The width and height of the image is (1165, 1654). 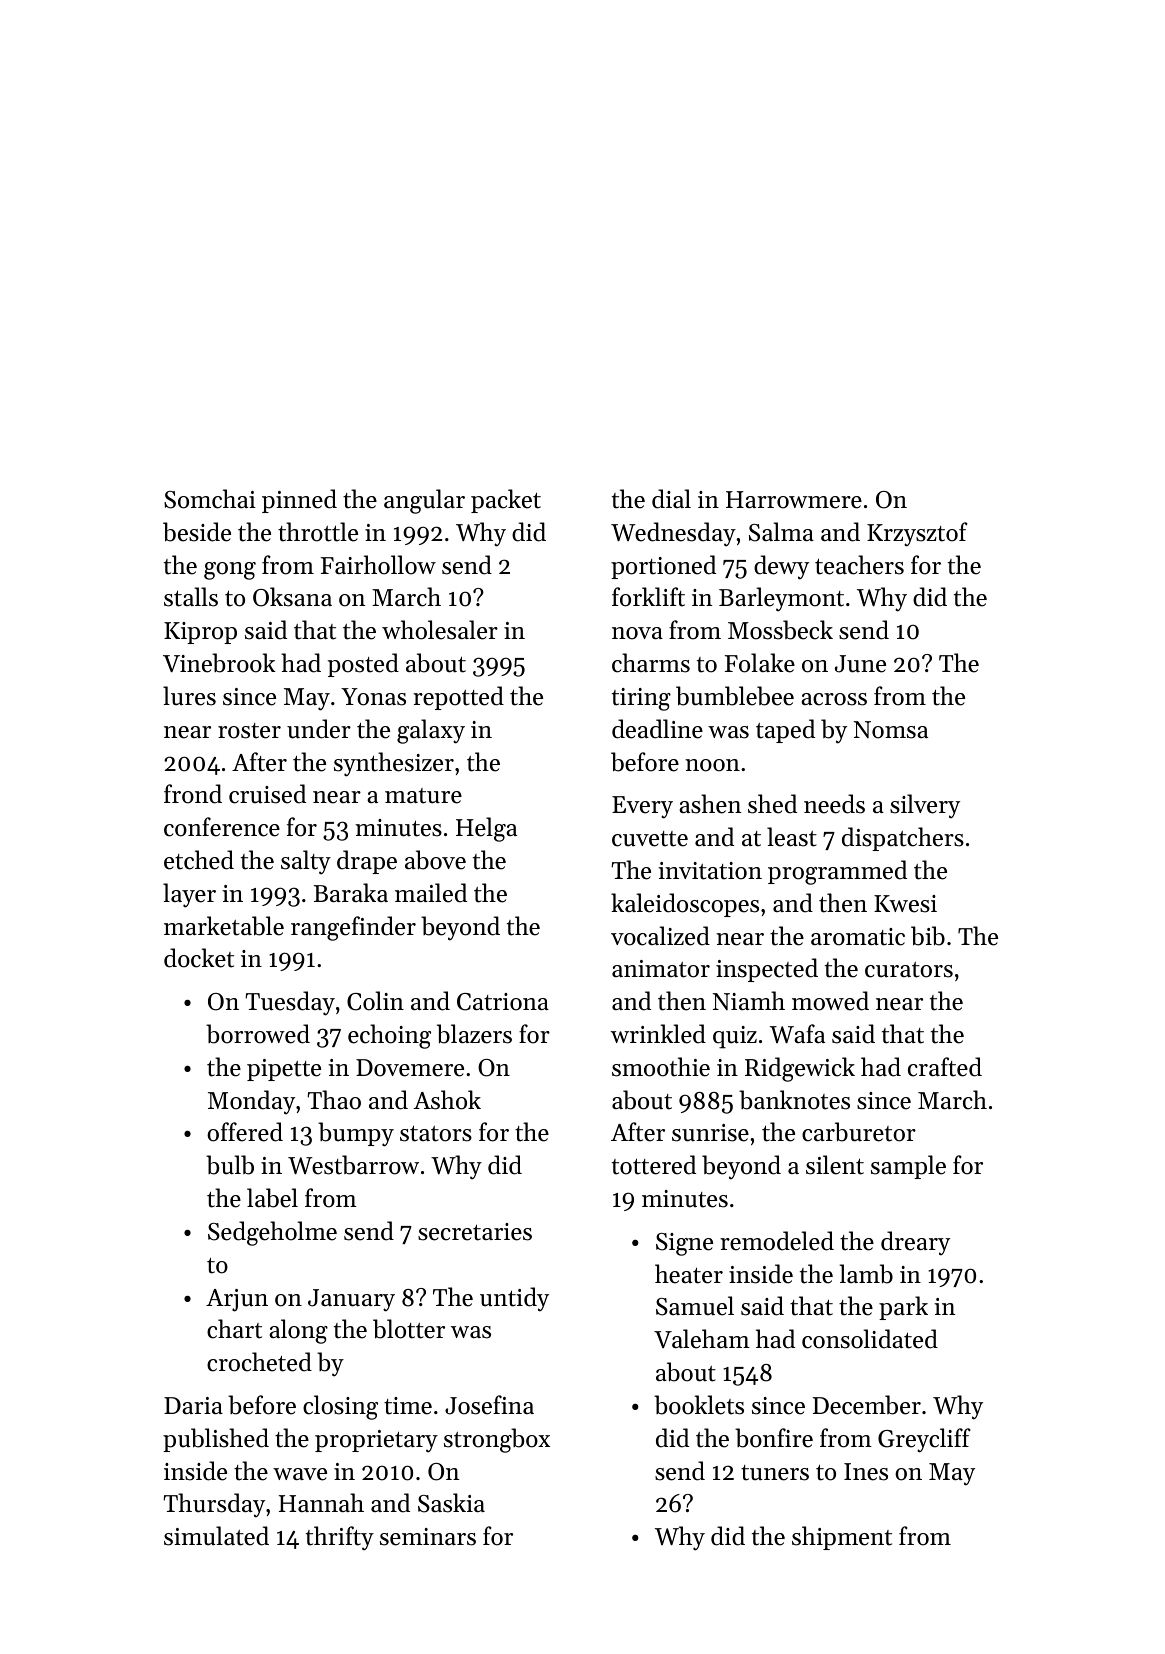 What do you see at coordinates (924, 1440) in the image?
I see `Greycliff` at bounding box center [924, 1440].
